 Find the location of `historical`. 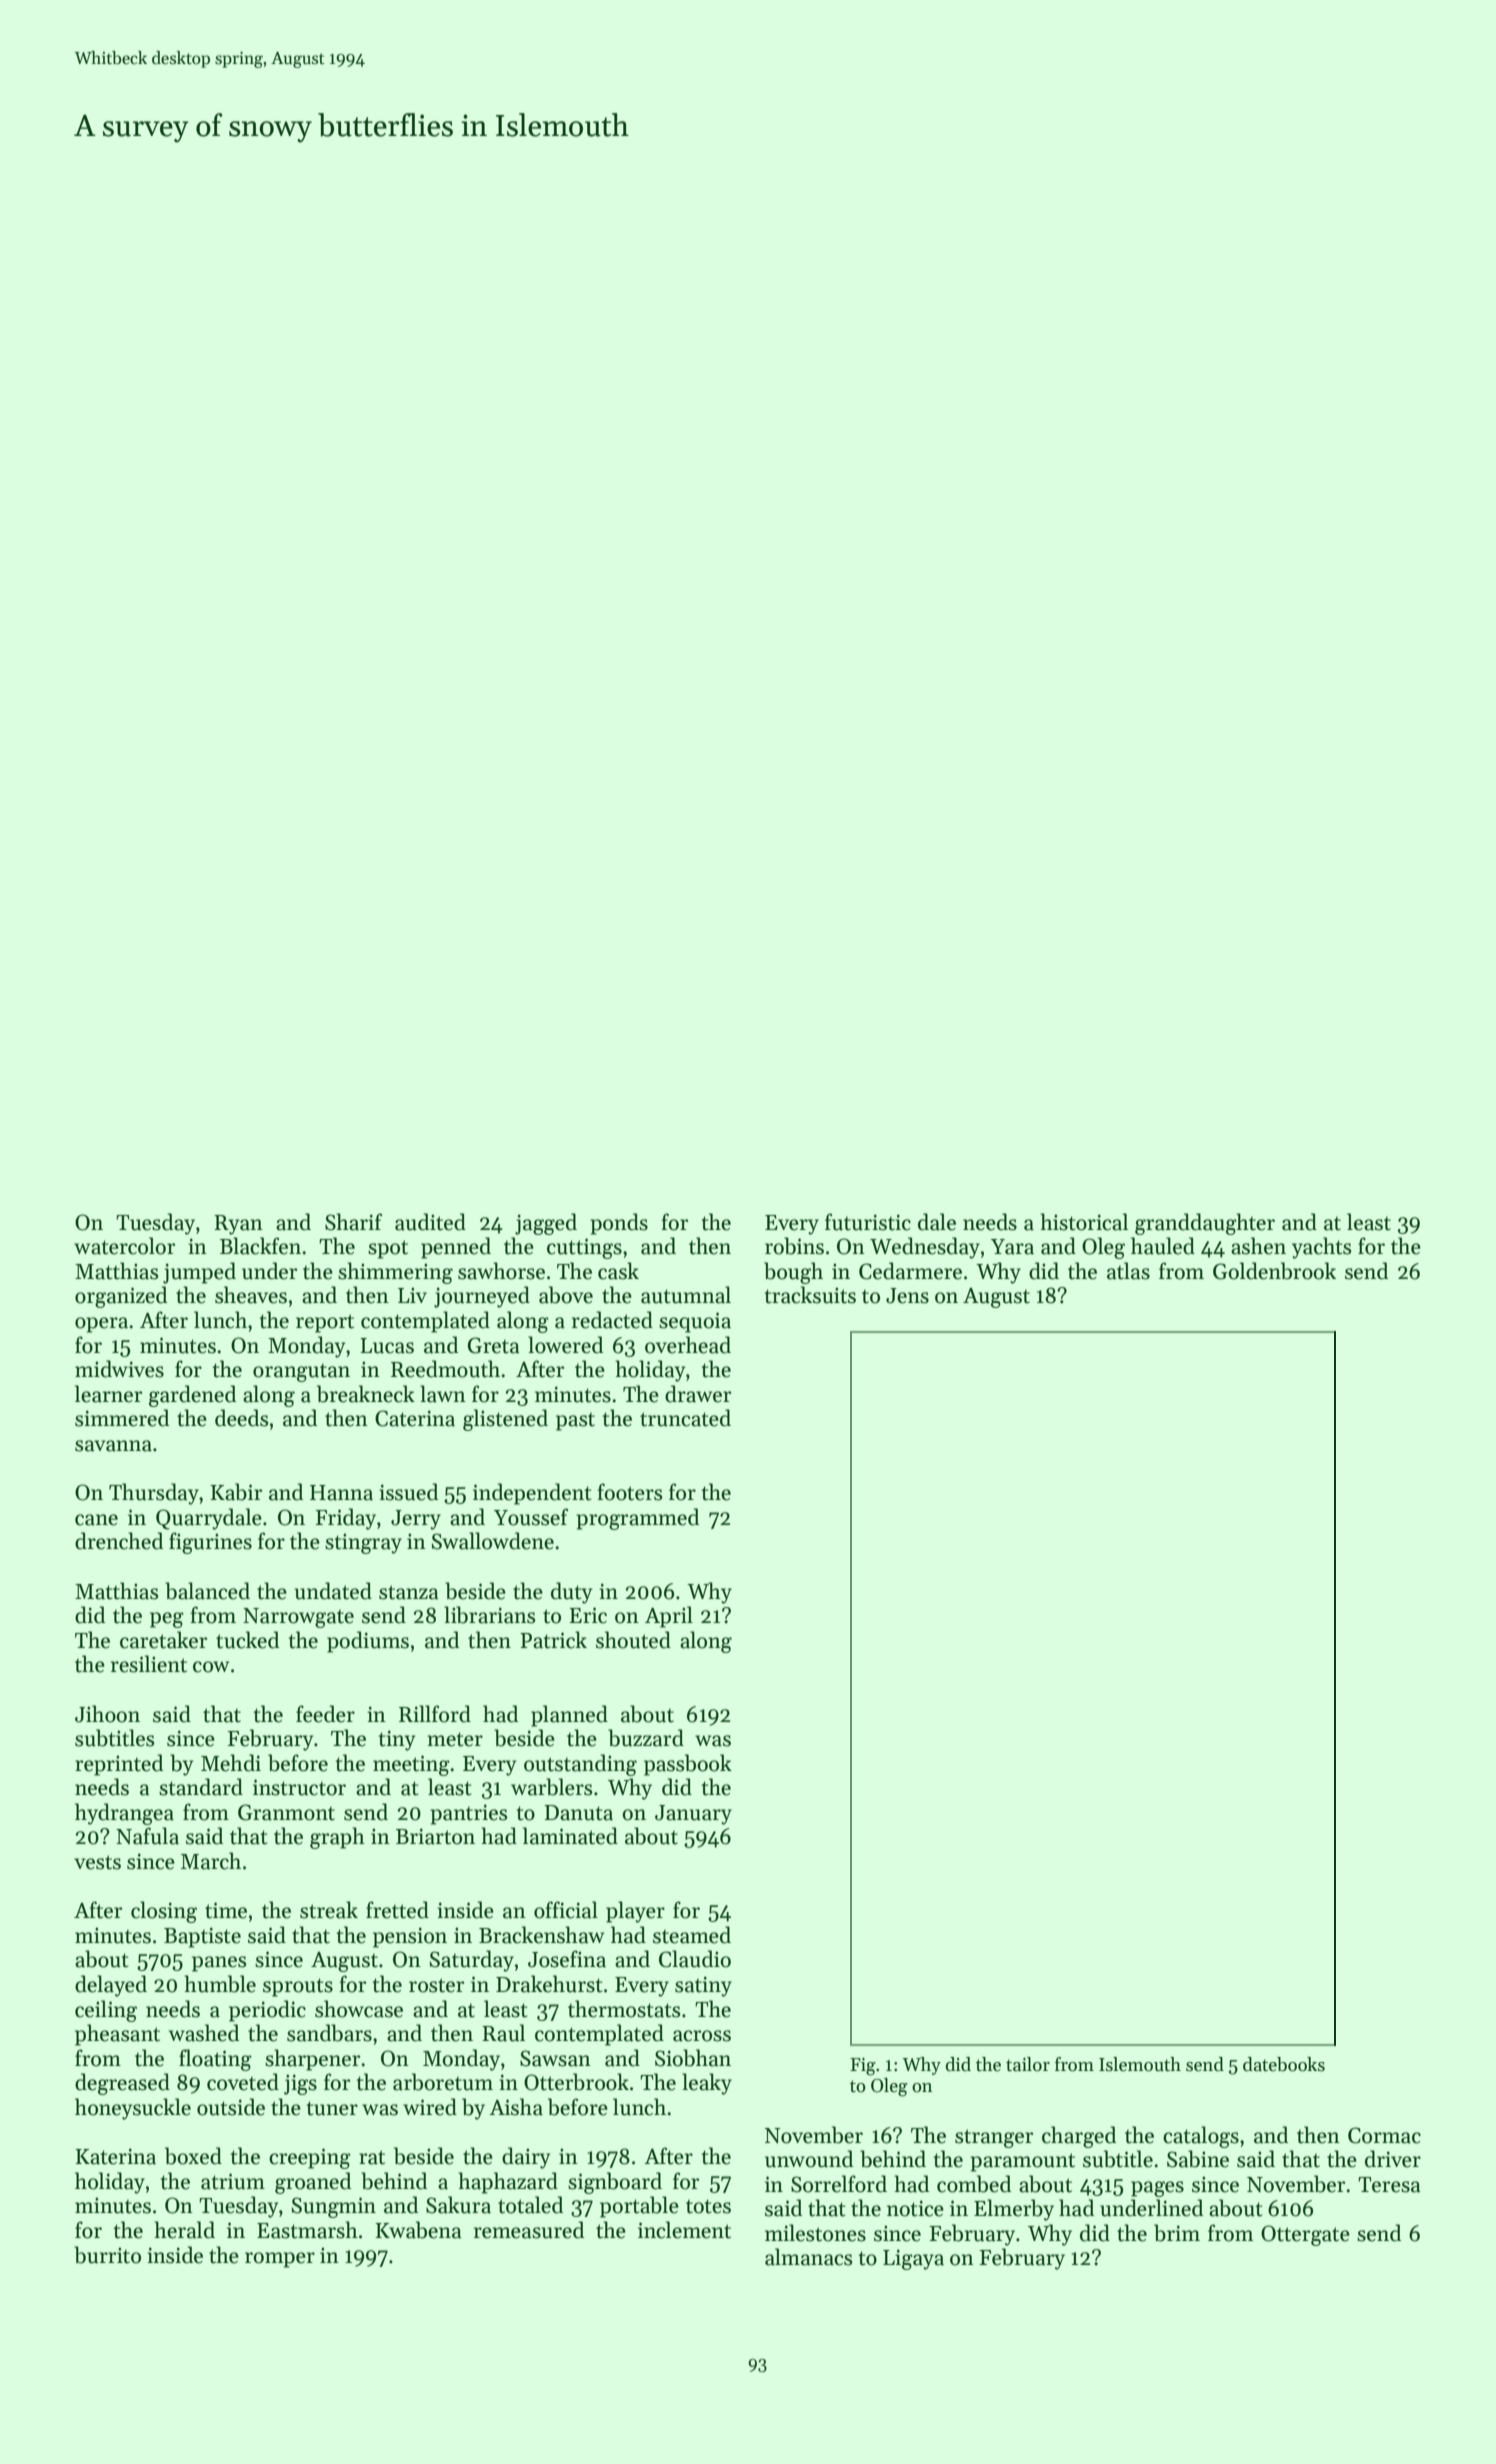

historical is located at coordinates (1084, 1222).
